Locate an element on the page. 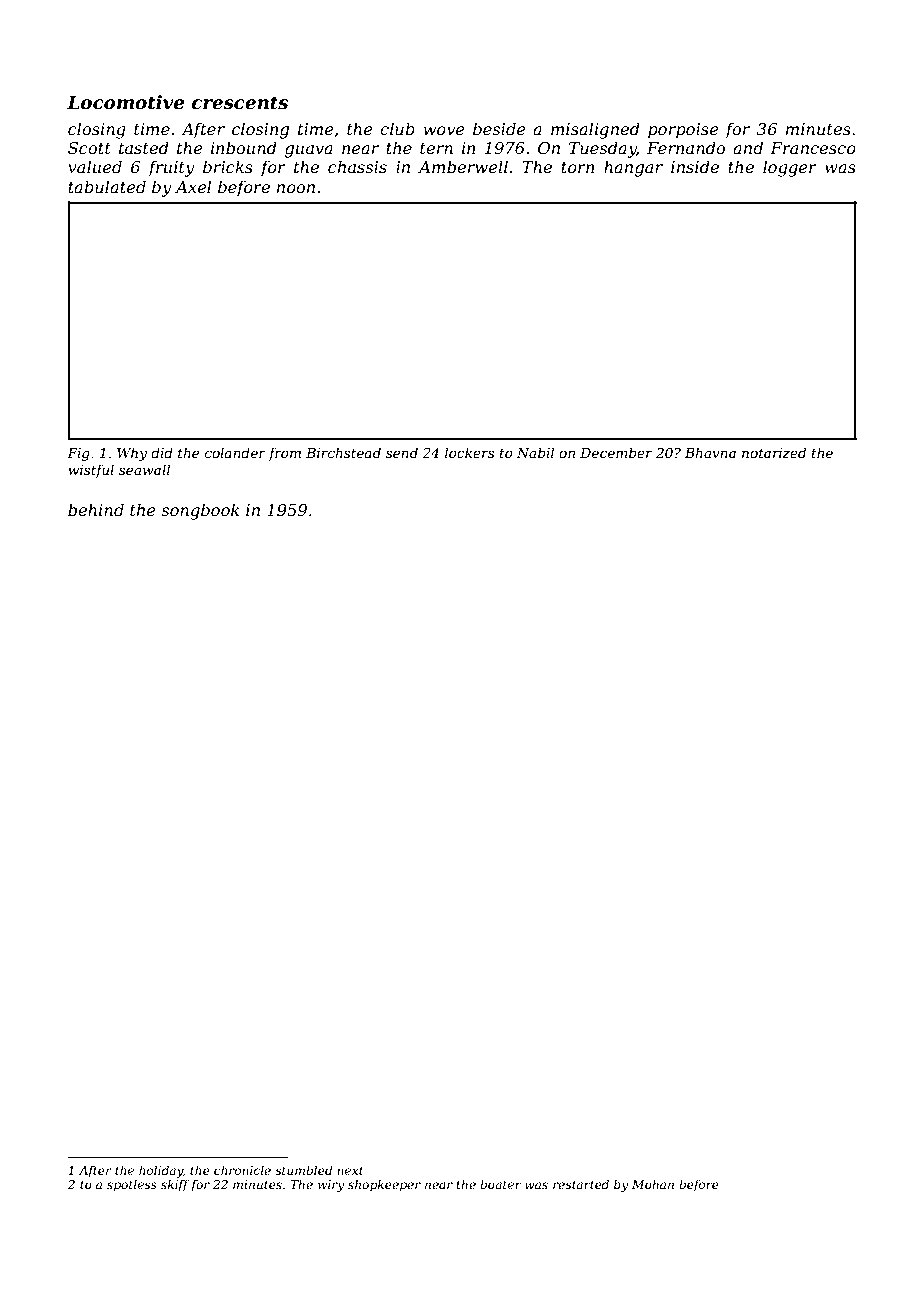 The image size is (924, 1308). notarized is located at coordinates (774, 453).
